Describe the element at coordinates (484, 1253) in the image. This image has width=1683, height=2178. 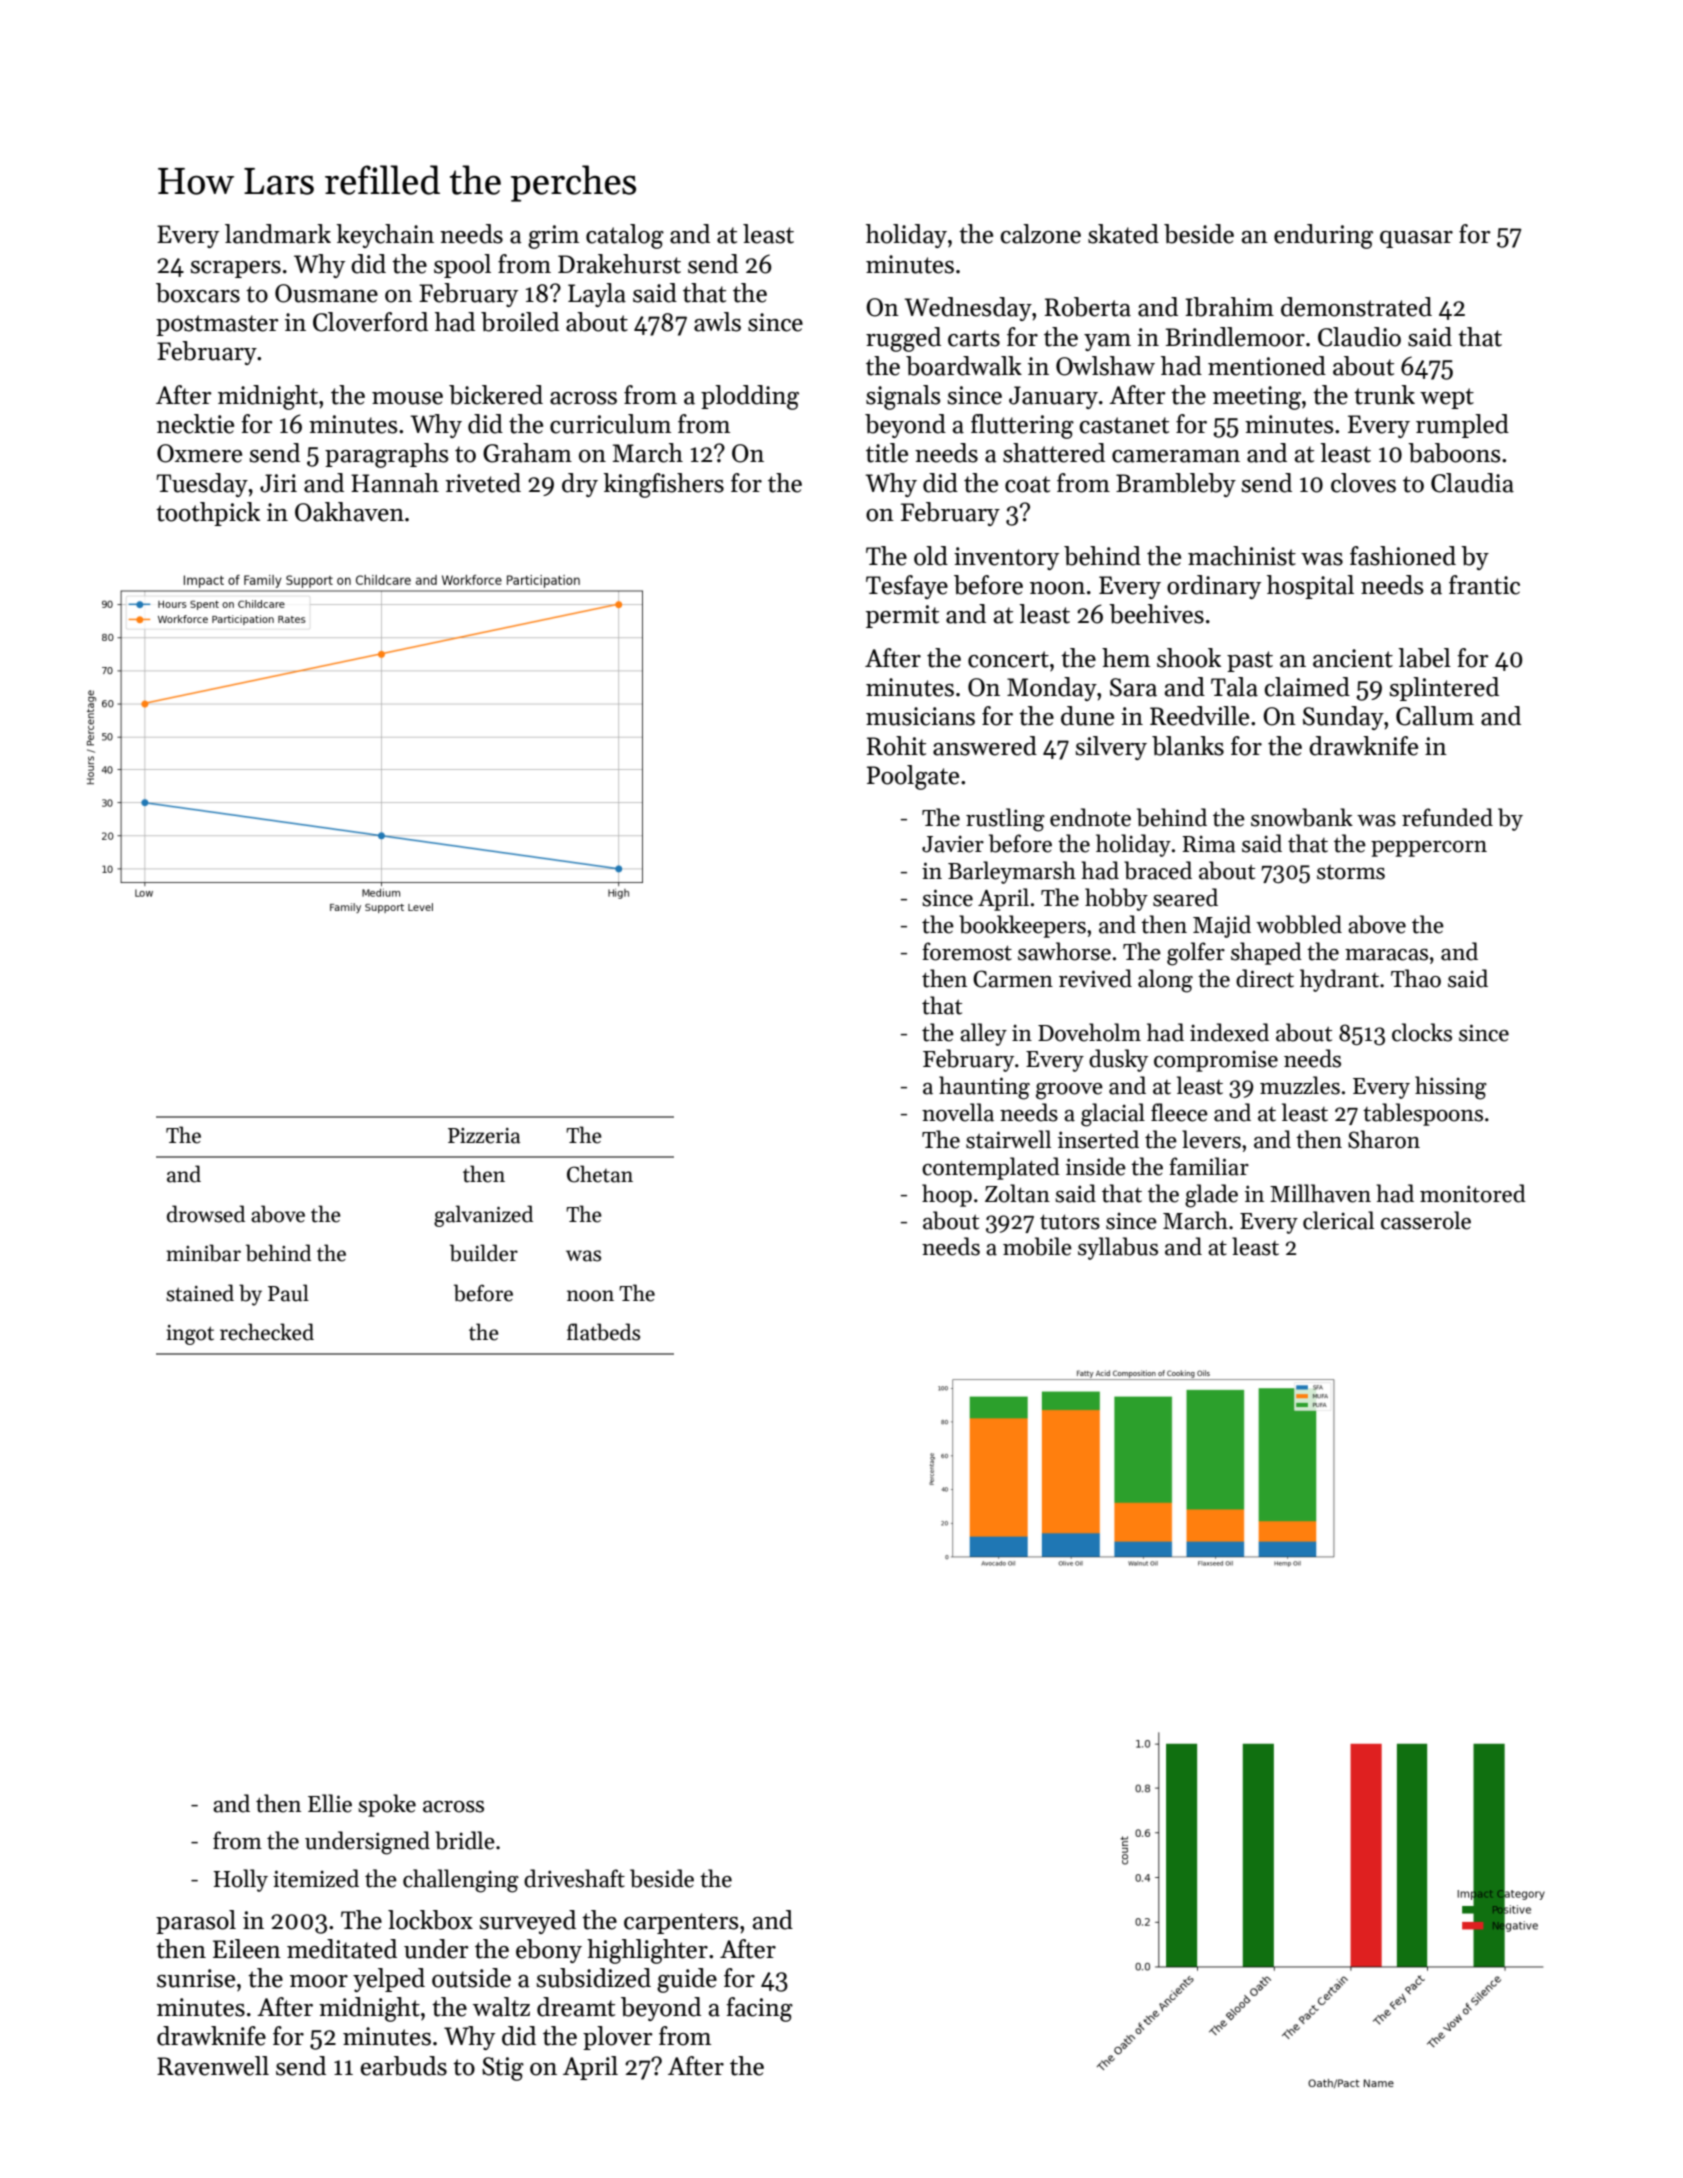
I see `builder` at that location.
